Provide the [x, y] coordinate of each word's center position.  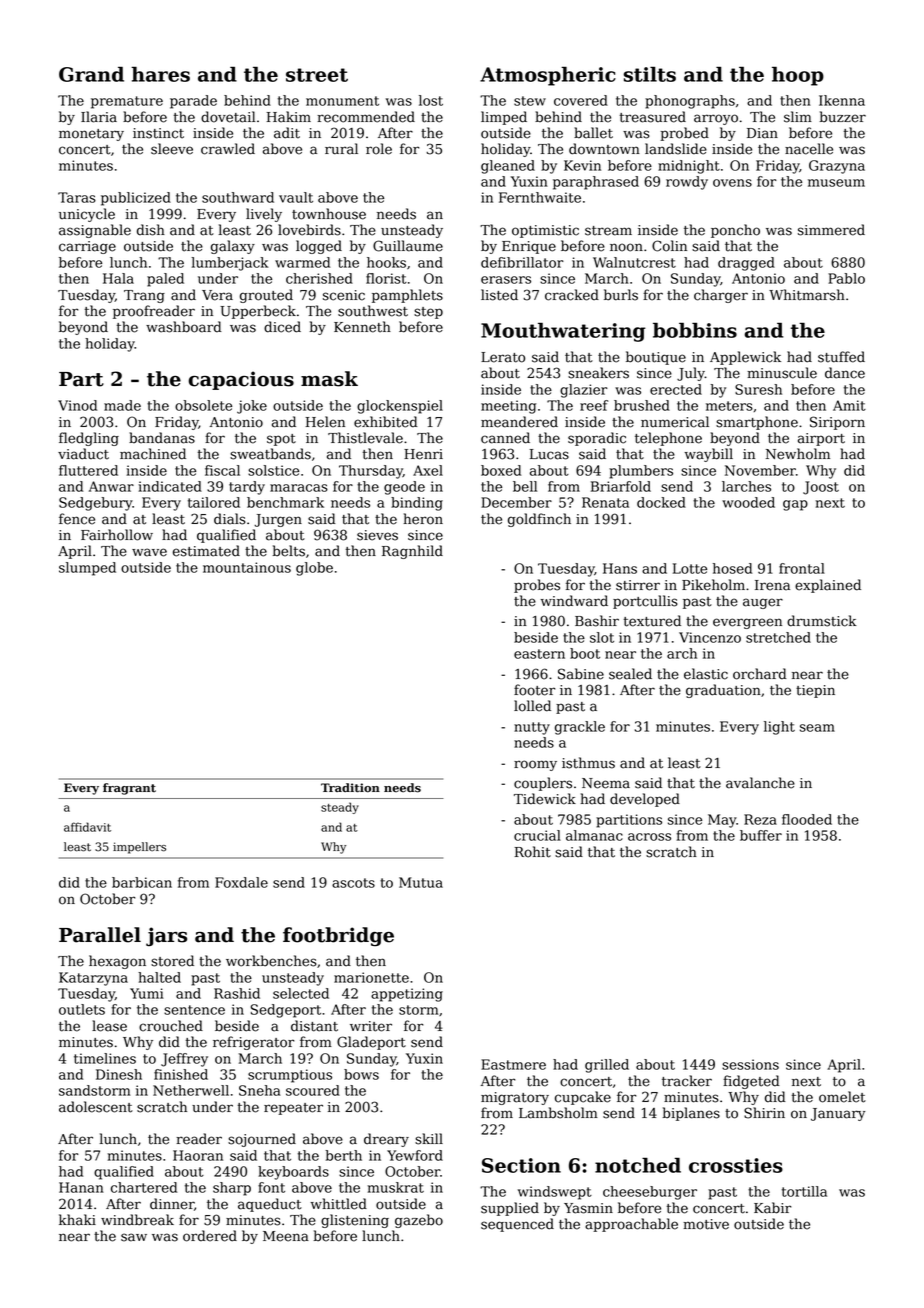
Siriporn [837, 423]
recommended [366, 117]
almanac [594, 835]
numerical [675, 422]
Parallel [100, 935]
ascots [353, 883]
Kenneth [362, 327]
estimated [206, 551]
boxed [501, 470]
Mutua [421, 882]
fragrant [129, 789]
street [317, 75]
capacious [241, 380]
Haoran [198, 1155]
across [649, 837]
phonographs [690, 102]
